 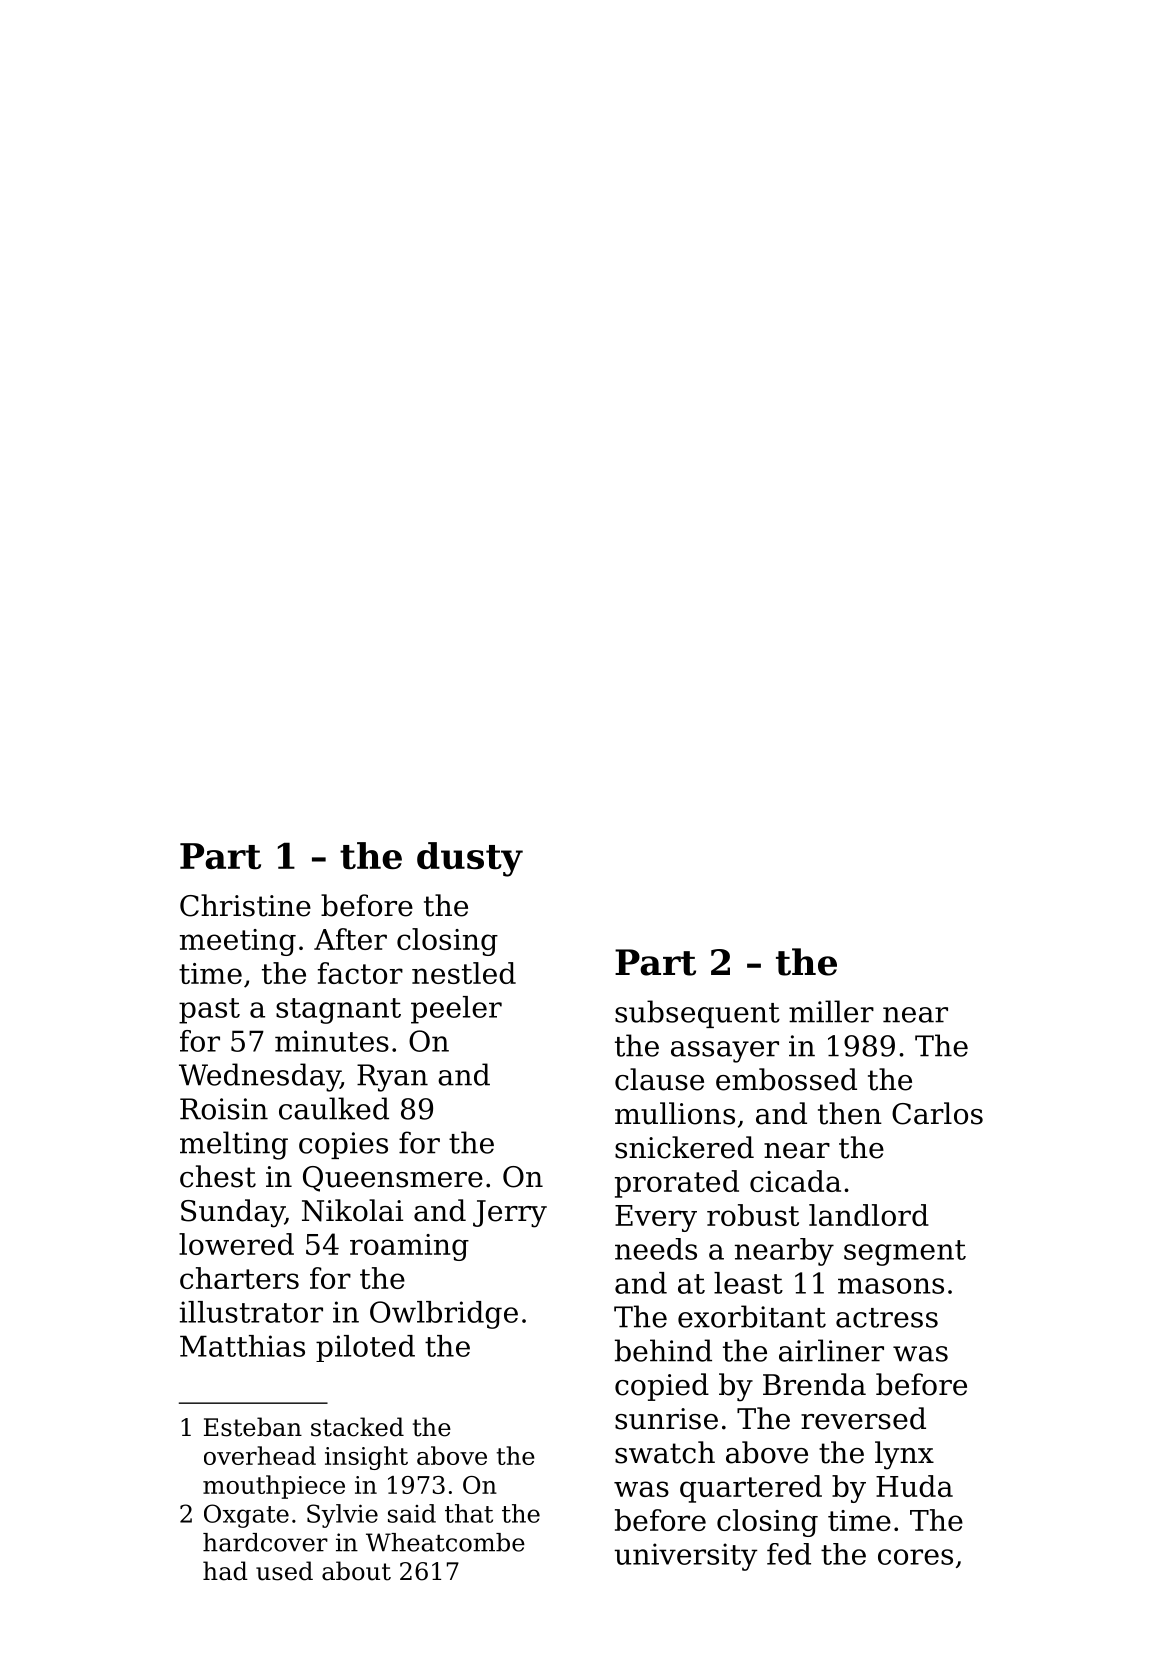 What do you see at coordinates (469, 1513) in the screenshot?
I see `that` at bounding box center [469, 1513].
